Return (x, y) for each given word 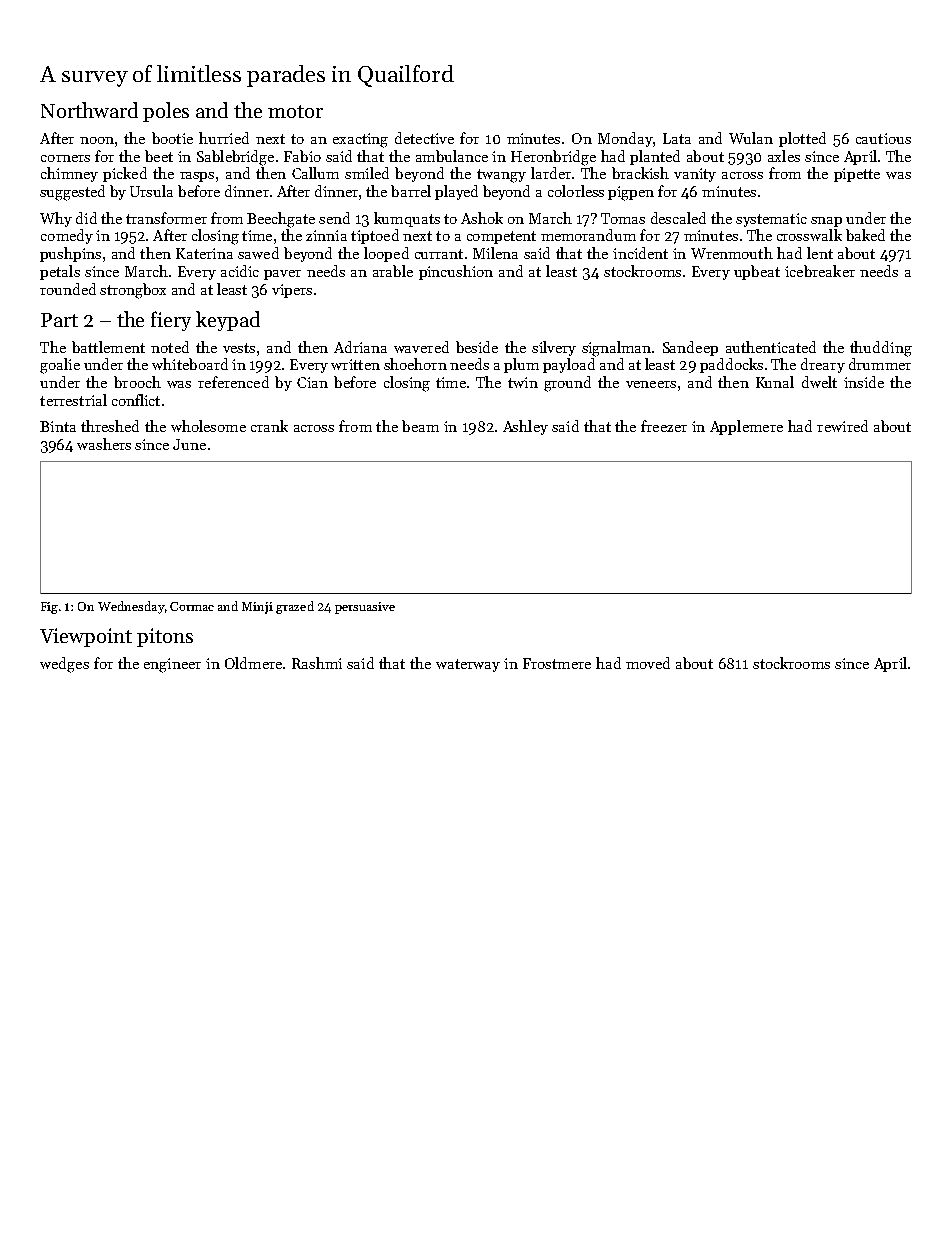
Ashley (525, 427)
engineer (172, 665)
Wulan (751, 138)
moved (648, 663)
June (189, 444)
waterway (468, 665)
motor (295, 111)
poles (166, 112)
